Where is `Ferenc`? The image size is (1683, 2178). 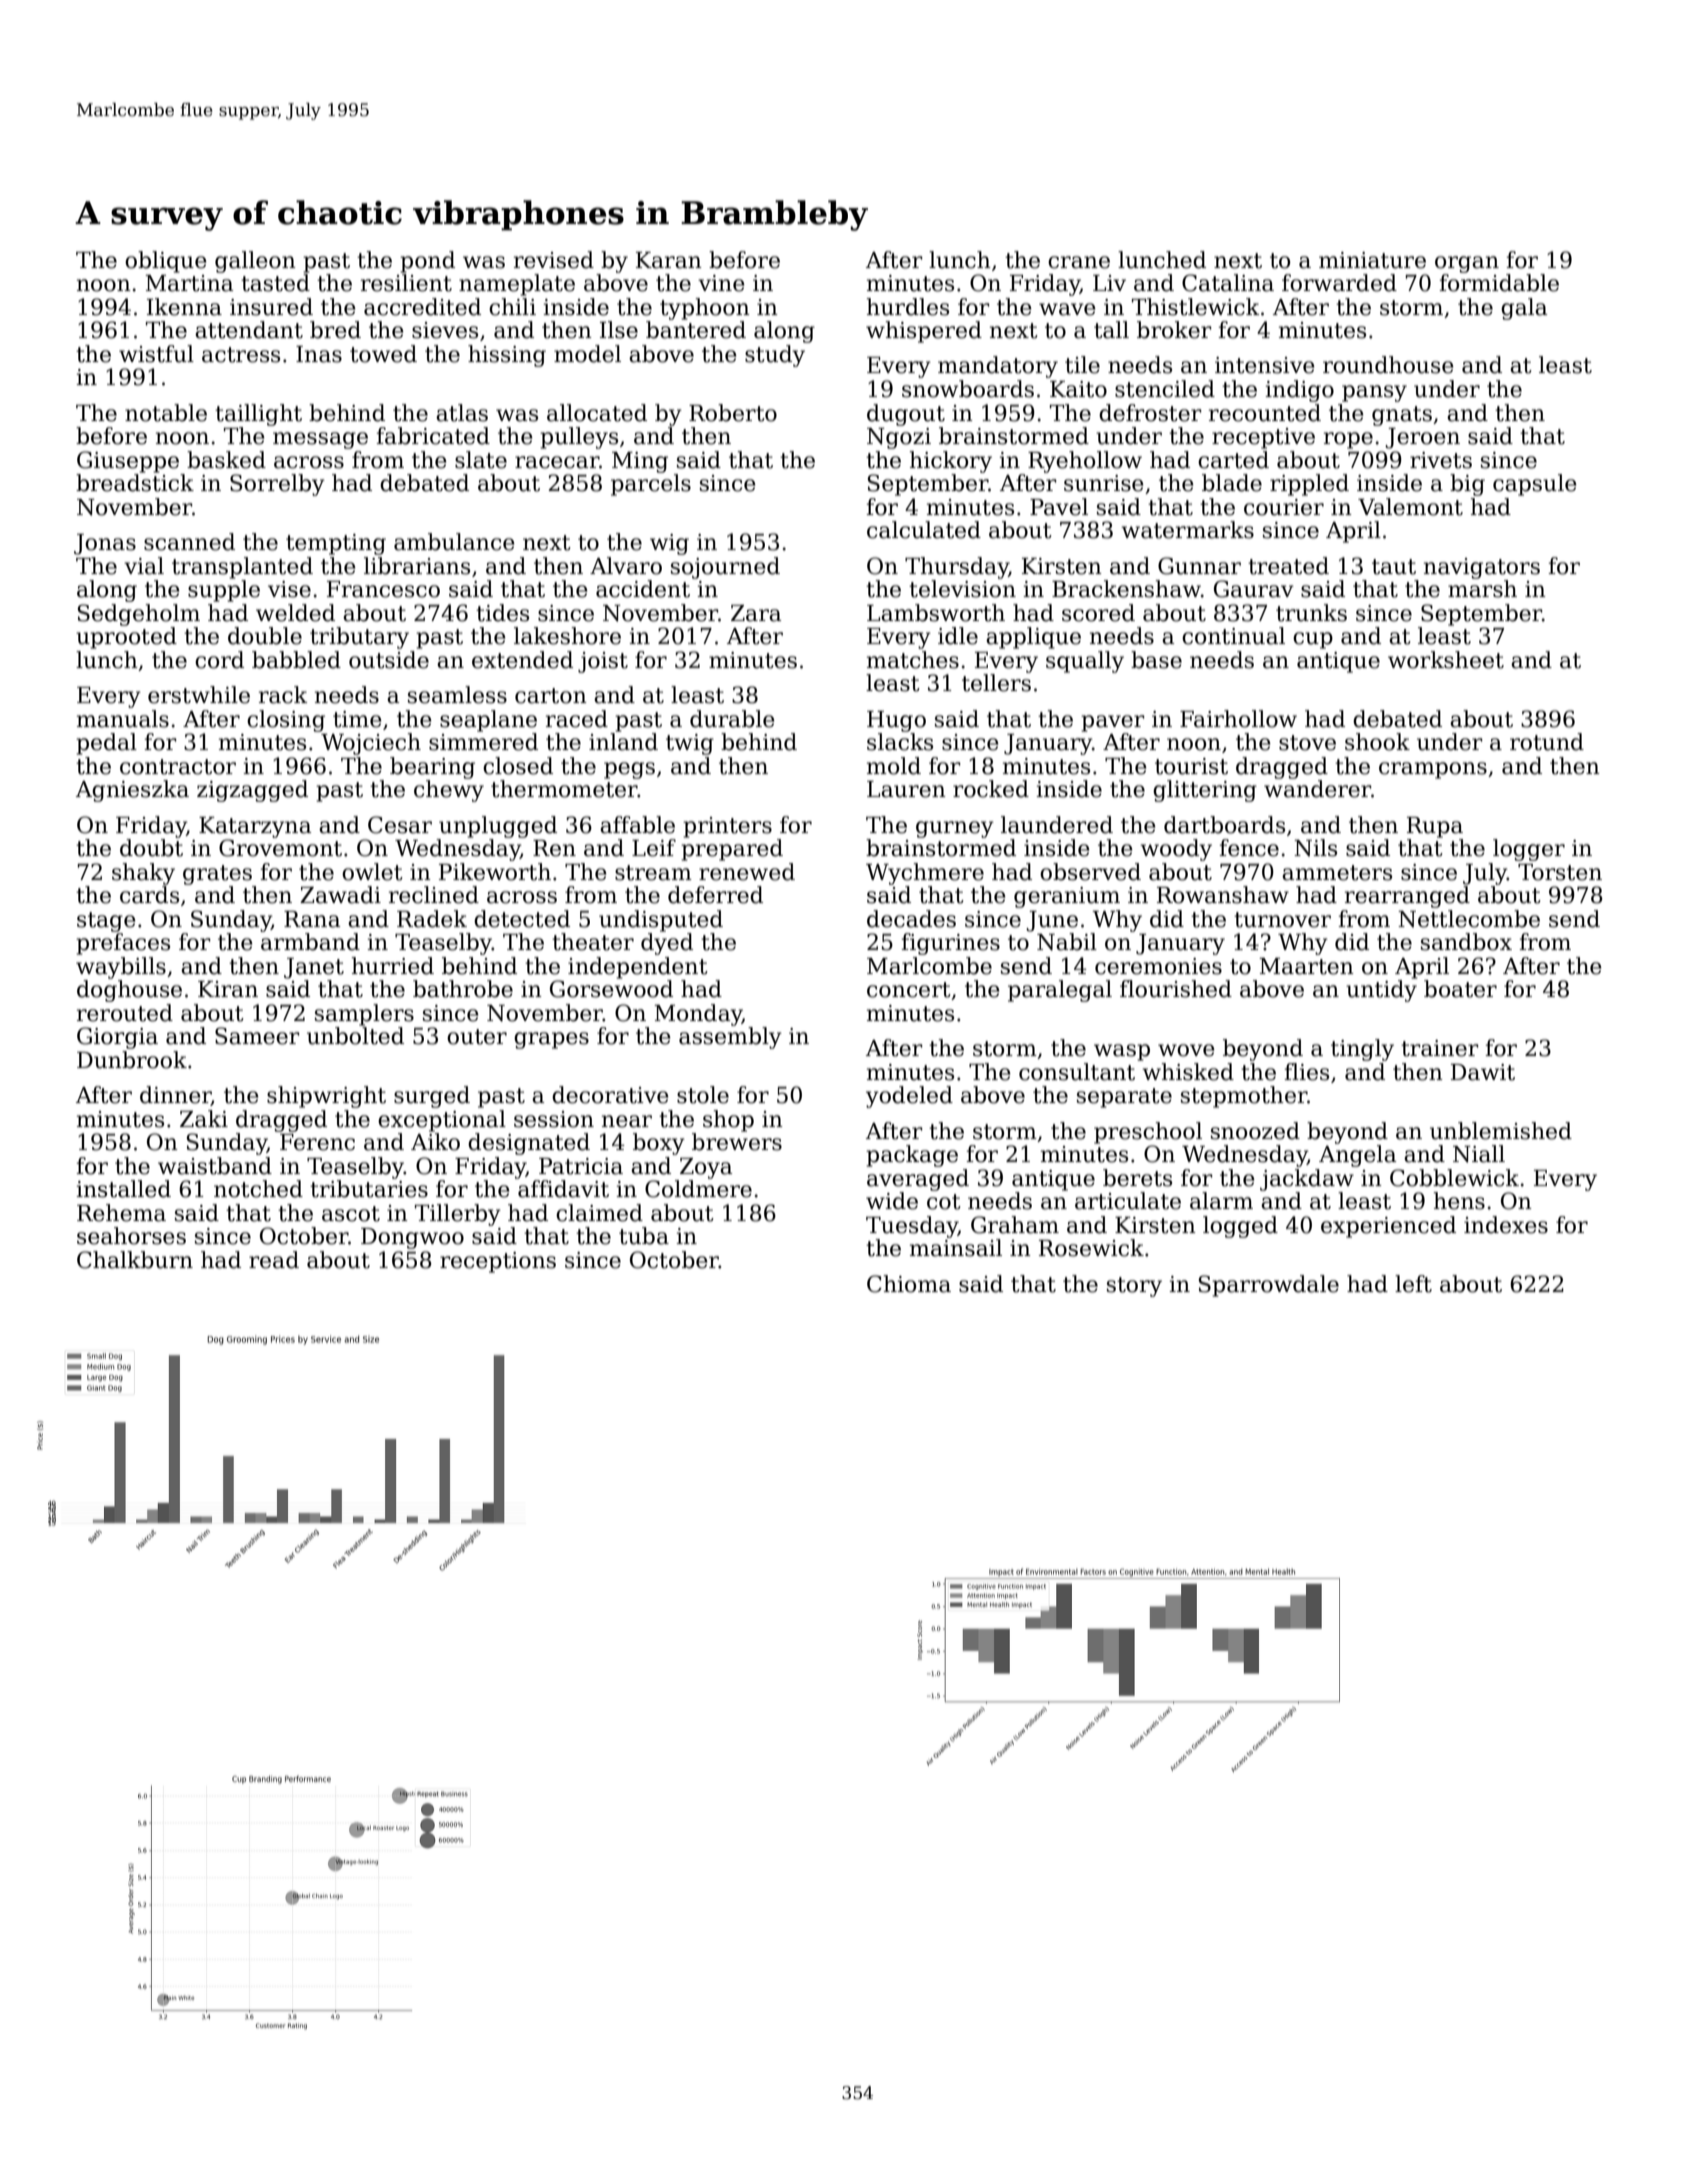 Ferenc is located at coordinates (317, 1142).
